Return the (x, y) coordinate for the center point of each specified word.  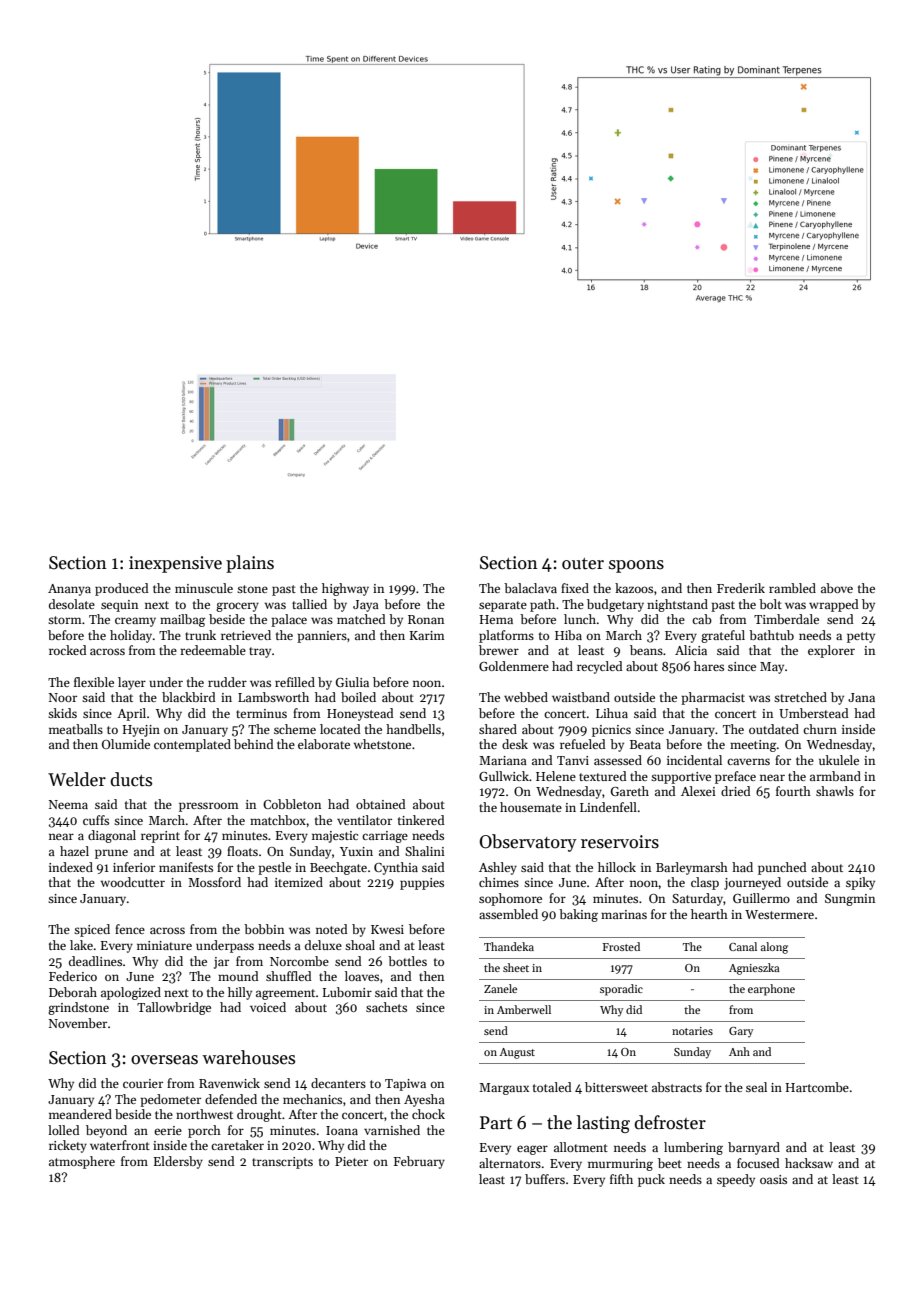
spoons (636, 566)
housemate (531, 807)
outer (583, 564)
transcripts (282, 1163)
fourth (793, 791)
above (837, 588)
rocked (68, 650)
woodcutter (133, 882)
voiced (268, 1007)
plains (250, 564)
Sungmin (850, 900)
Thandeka (509, 946)
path (542, 605)
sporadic (621, 990)
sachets (386, 1007)
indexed (71, 867)
